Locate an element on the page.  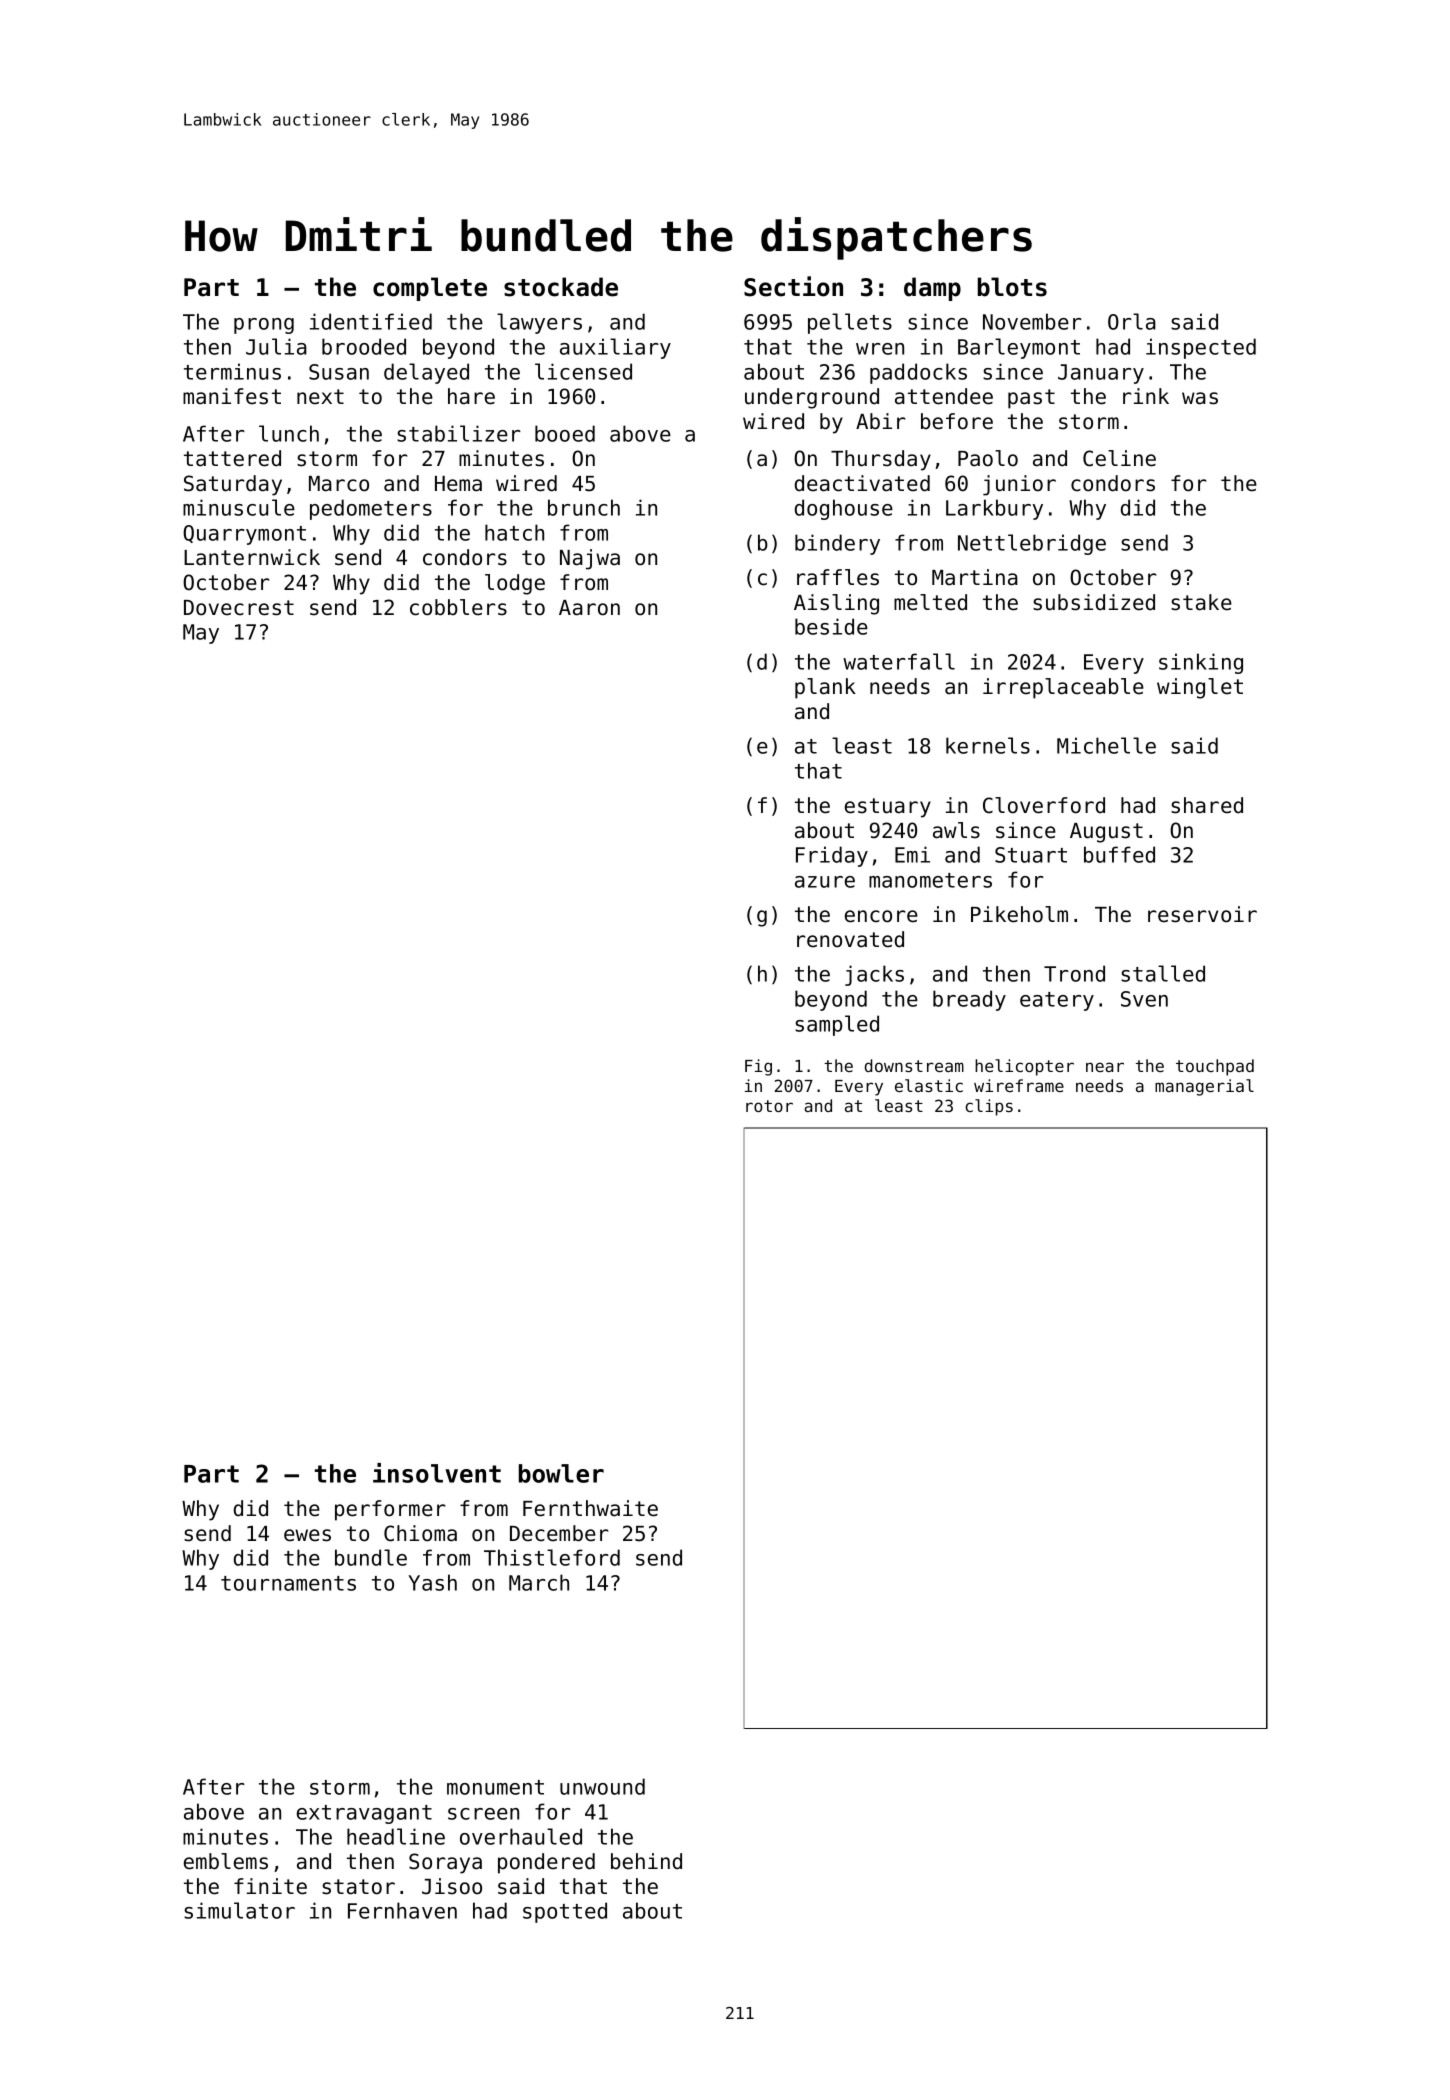
booed is located at coordinates (565, 433).
